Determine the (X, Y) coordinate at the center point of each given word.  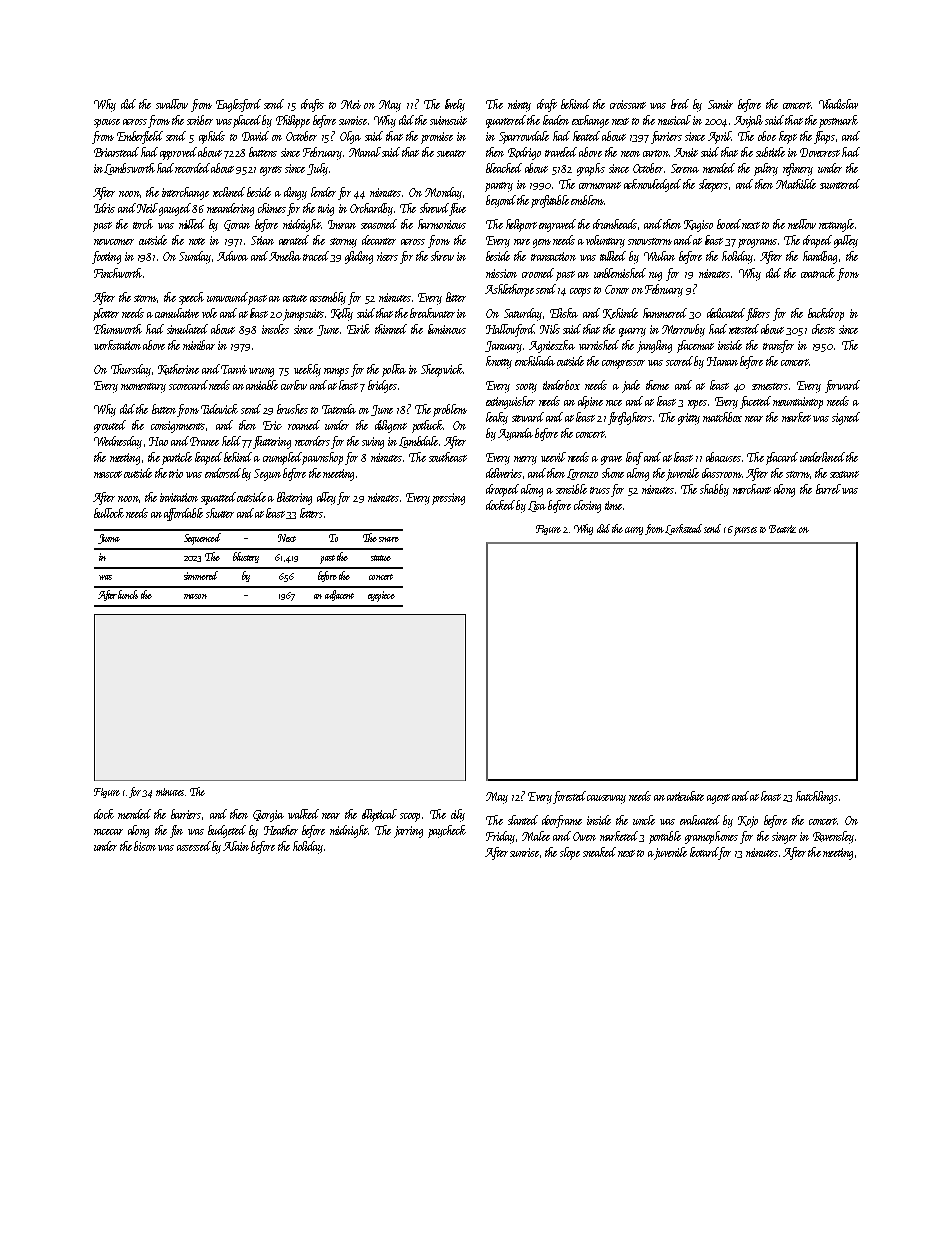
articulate (685, 796)
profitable (550, 201)
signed (846, 418)
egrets (271, 171)
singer (784, 838)
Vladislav (838, 104)
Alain (236, 846)
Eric (272, 425)
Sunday (195, 257)
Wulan (659, 256)
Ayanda (515, 434)
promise (437, 138)
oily (458, 815)
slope (570, 853)
